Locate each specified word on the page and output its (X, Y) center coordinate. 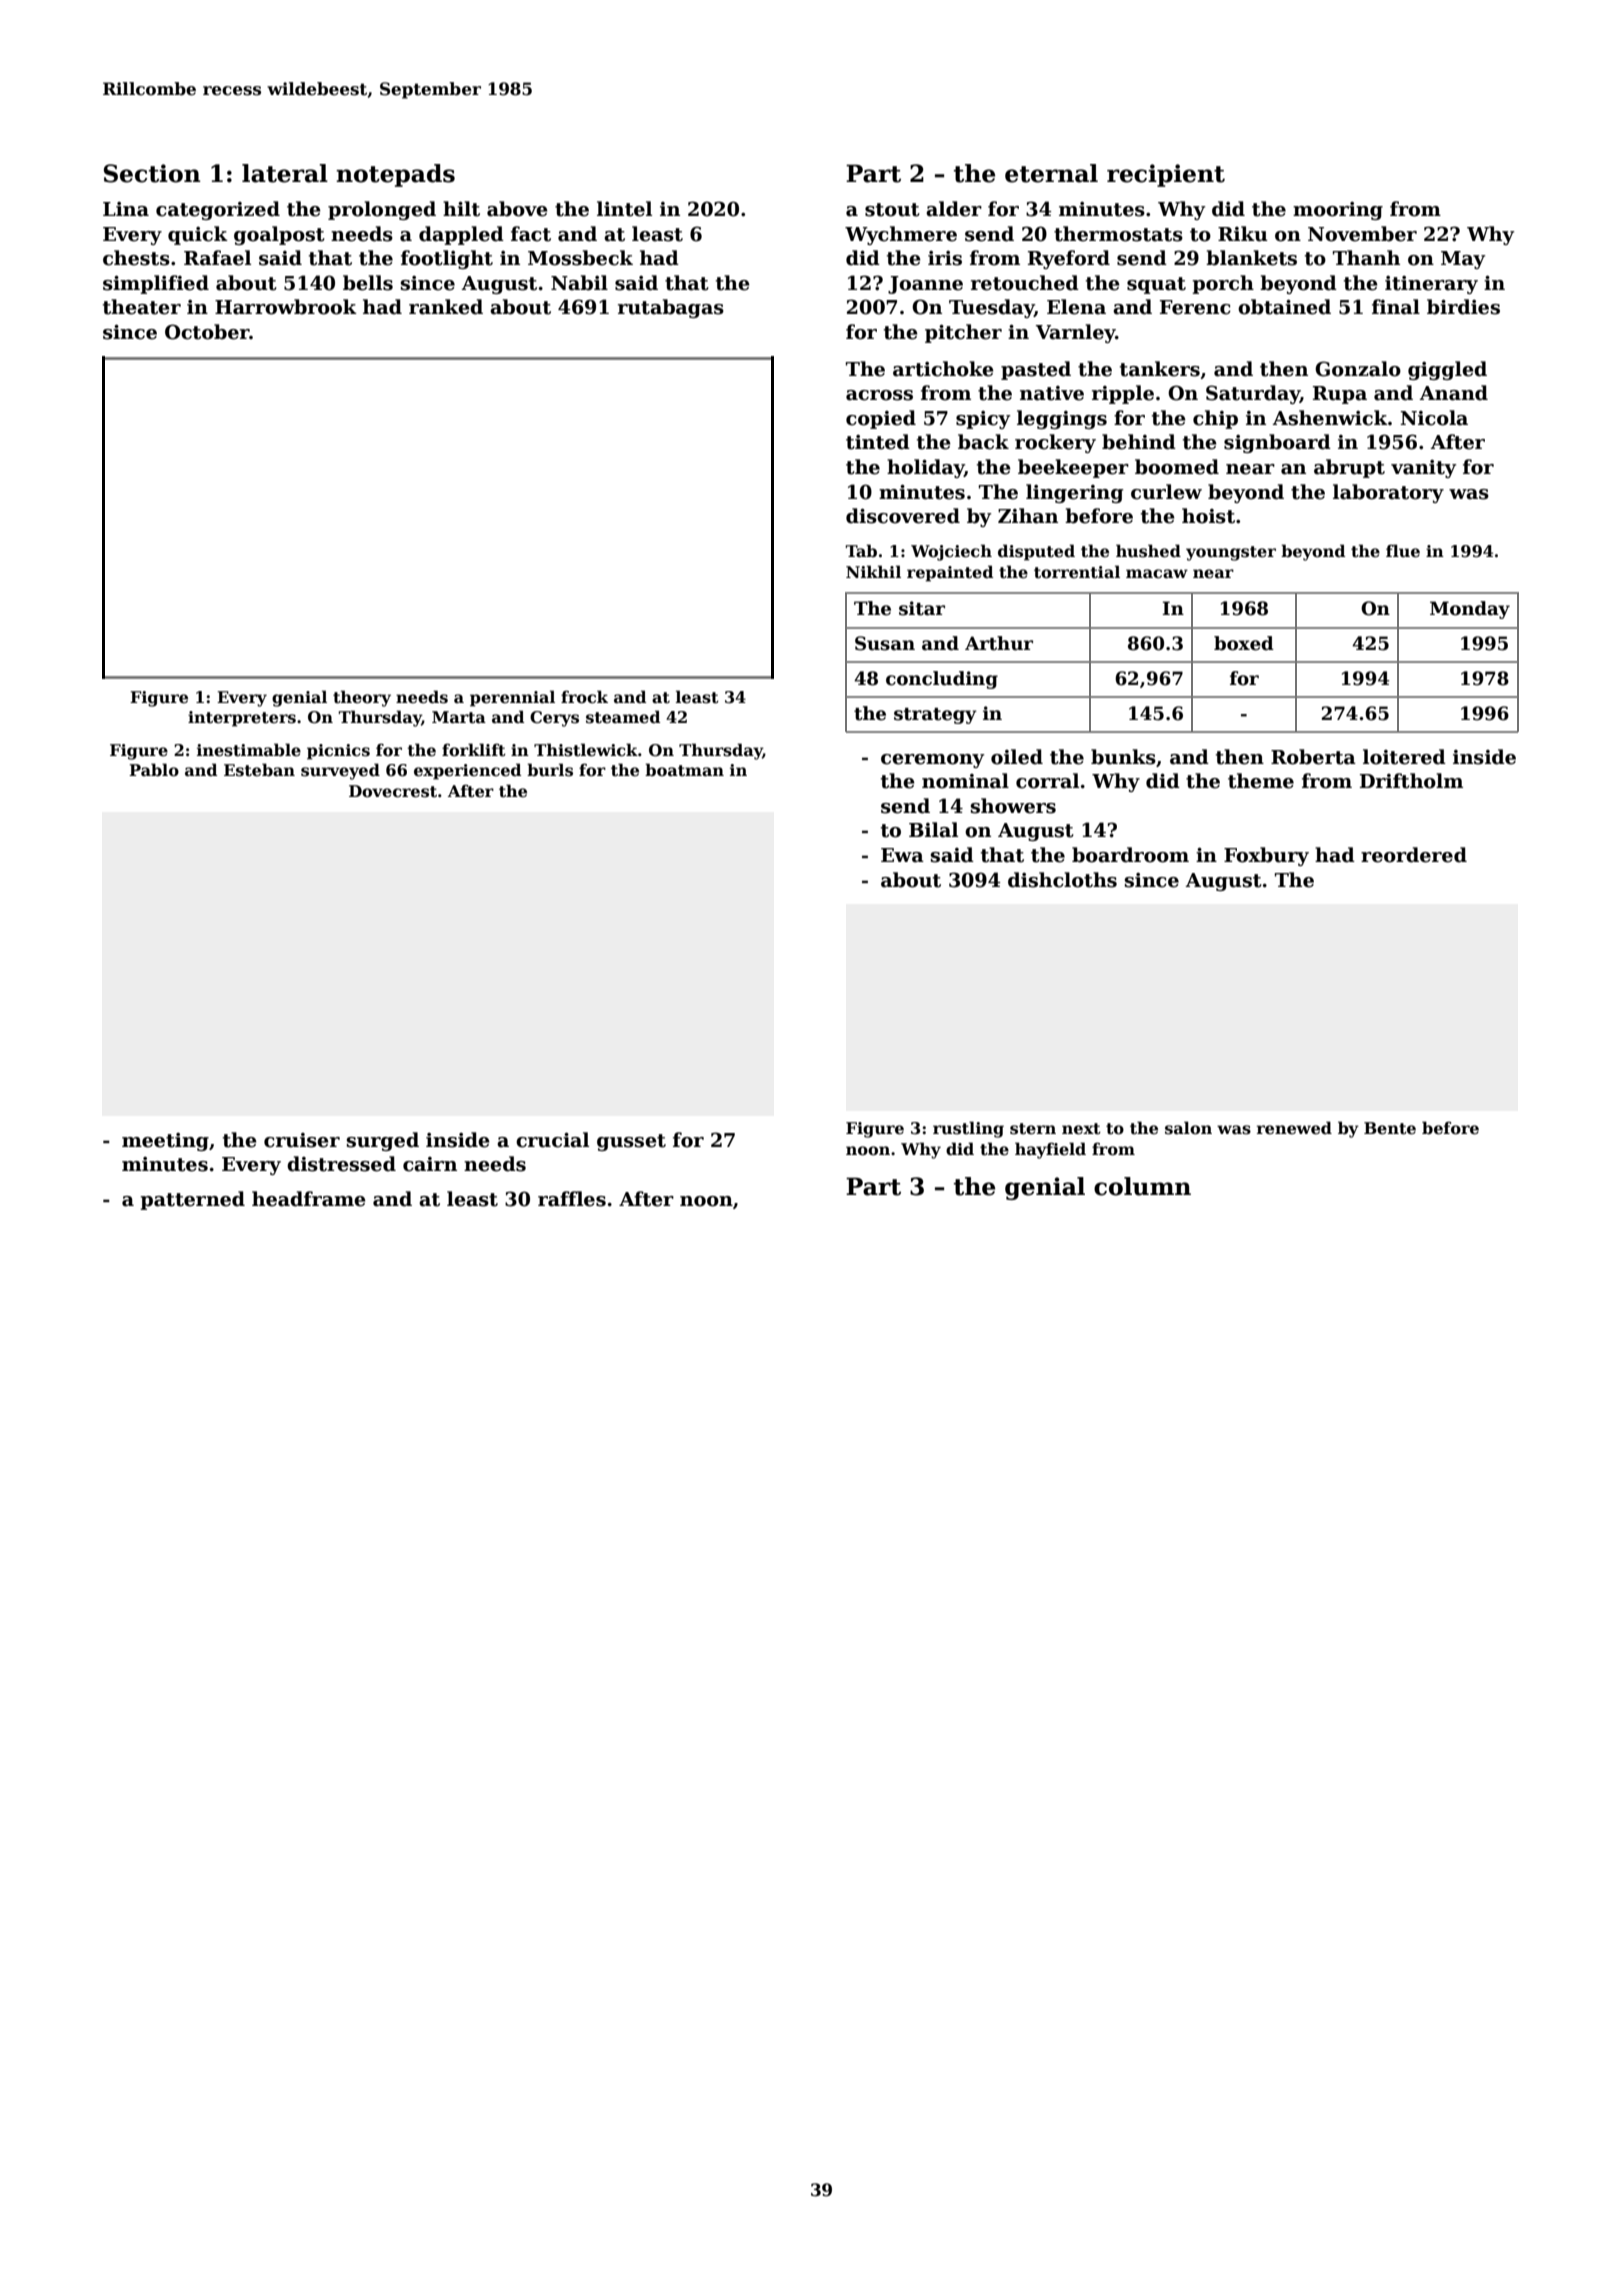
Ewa (902, 855)
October (207, 332)
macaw (1157, 574)
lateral (285, 173)
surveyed (340, 771)
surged (383, 1141)
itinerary (1431, 285)
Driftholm (1411, 781)
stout (892, 210)
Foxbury (1266, 856)
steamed (623, 717)
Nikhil (873, 571)
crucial (552, 1140)
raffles (572, 1199)
